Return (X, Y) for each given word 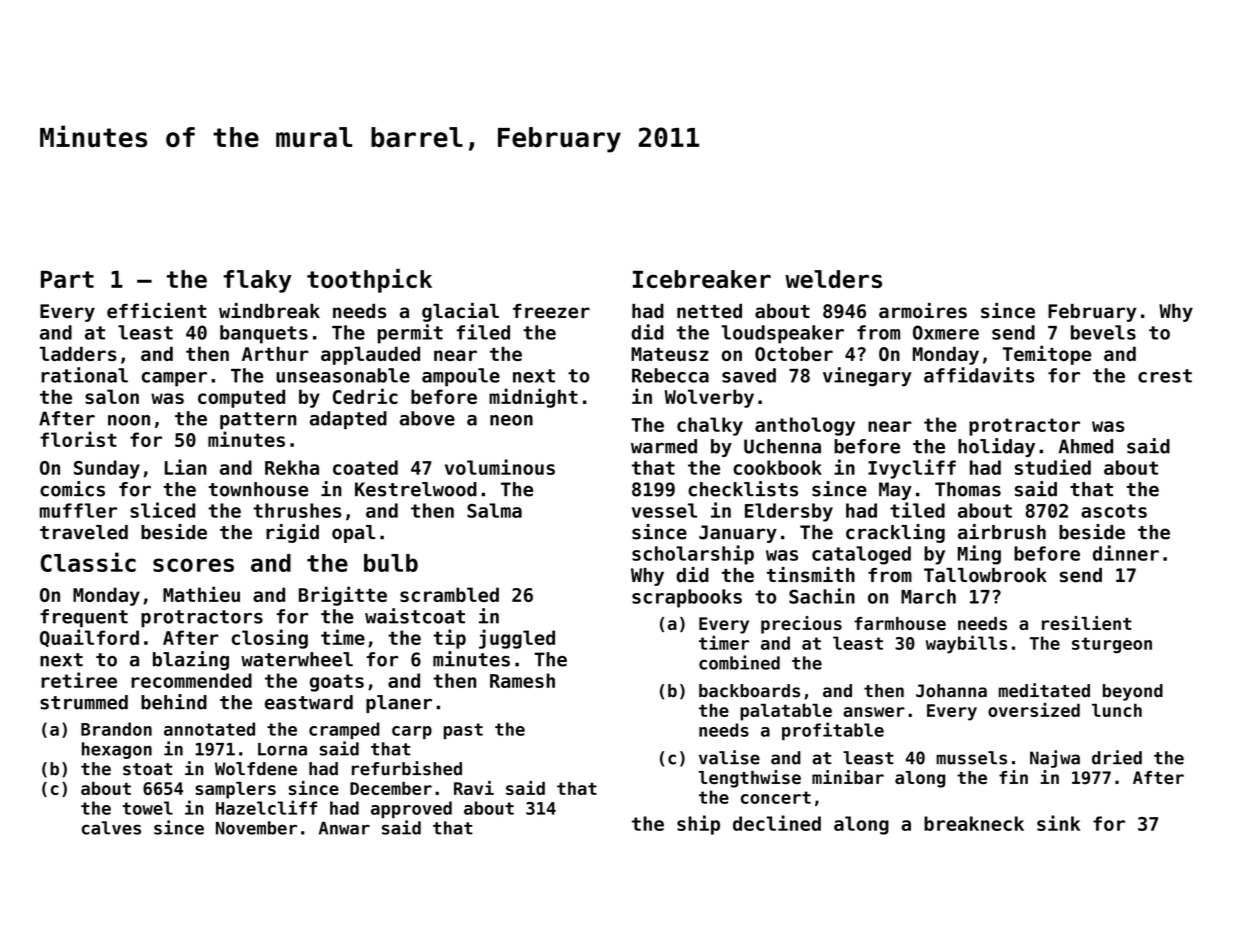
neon (511, 420)
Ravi (474, 788)
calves (111, 828)
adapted (348, 420)
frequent (84, 618)
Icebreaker (702, 279)
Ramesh (522, 680)
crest (1165, 376)
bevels (1103, 332)
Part (67, 279)
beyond (1133, 692)
